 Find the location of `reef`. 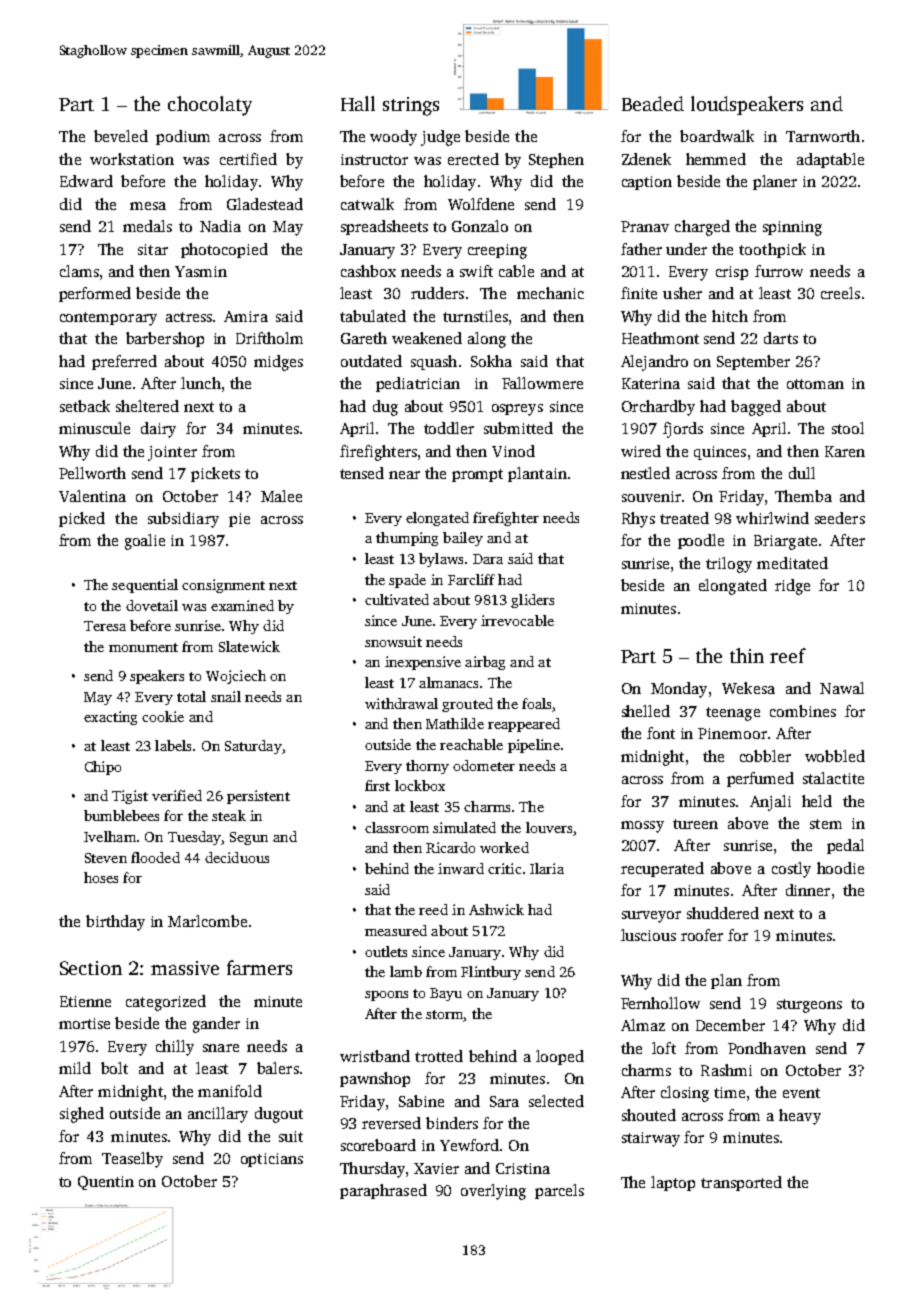

reef is located at coordinates (788, 655).
